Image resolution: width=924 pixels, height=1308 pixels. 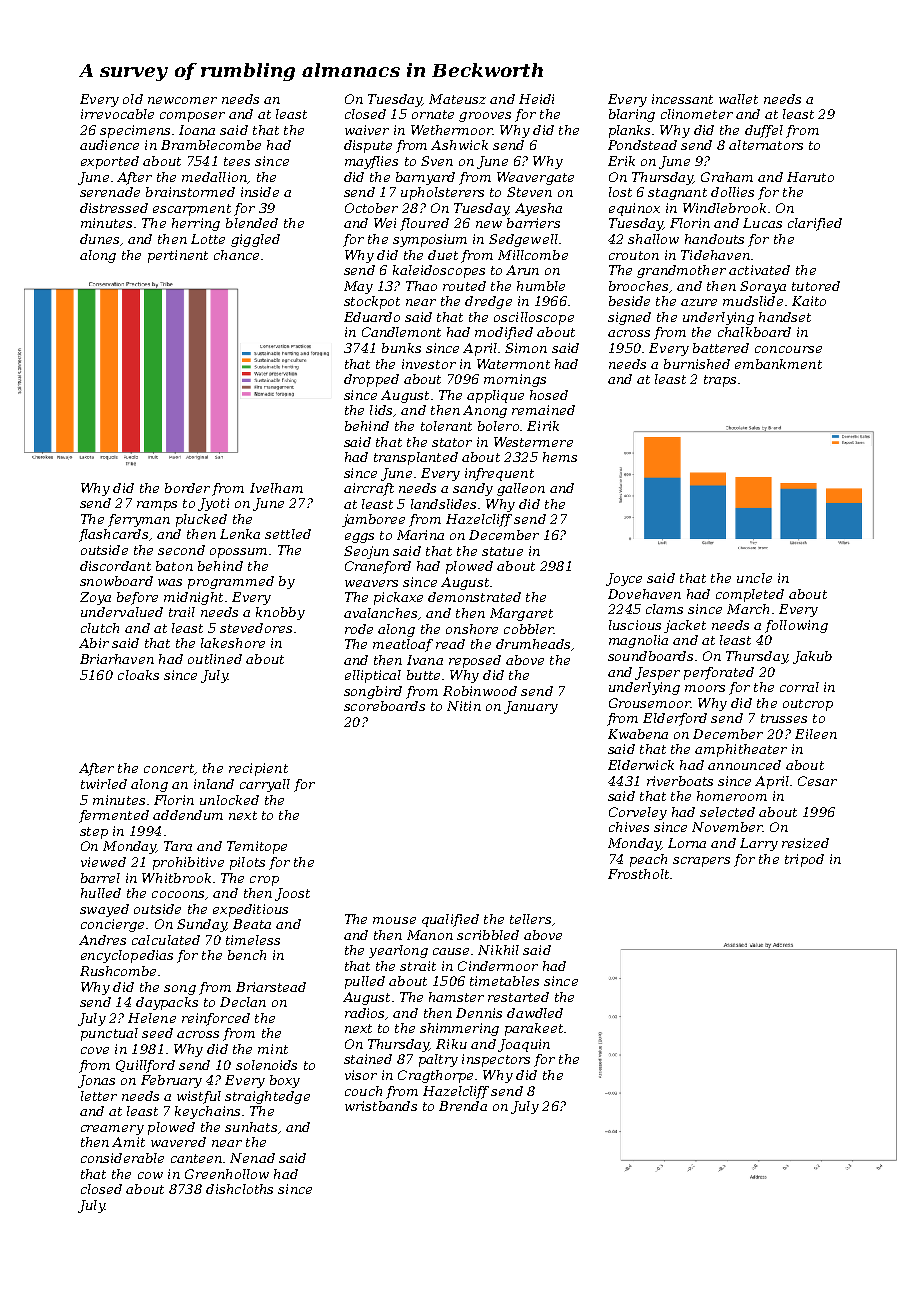 I want to click on border, so click(x=187, y=488).
